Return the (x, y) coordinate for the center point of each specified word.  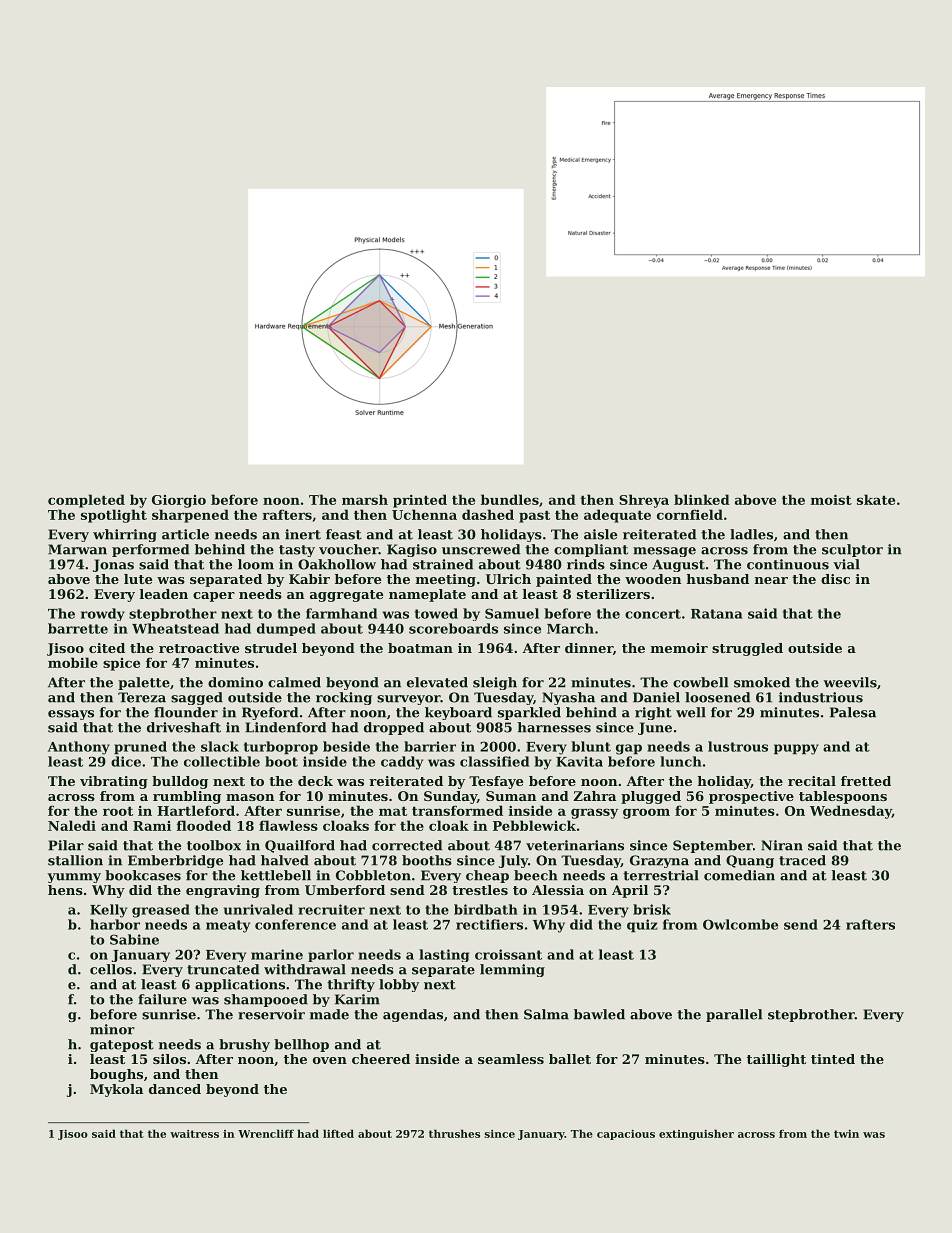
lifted (338, 1133)
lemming (512, 970)
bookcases (143, 875)
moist (831, 499)
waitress (194, 1134)
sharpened (190, 516)
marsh (365, 499)
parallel (734, 1015)
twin (846, 1134)
